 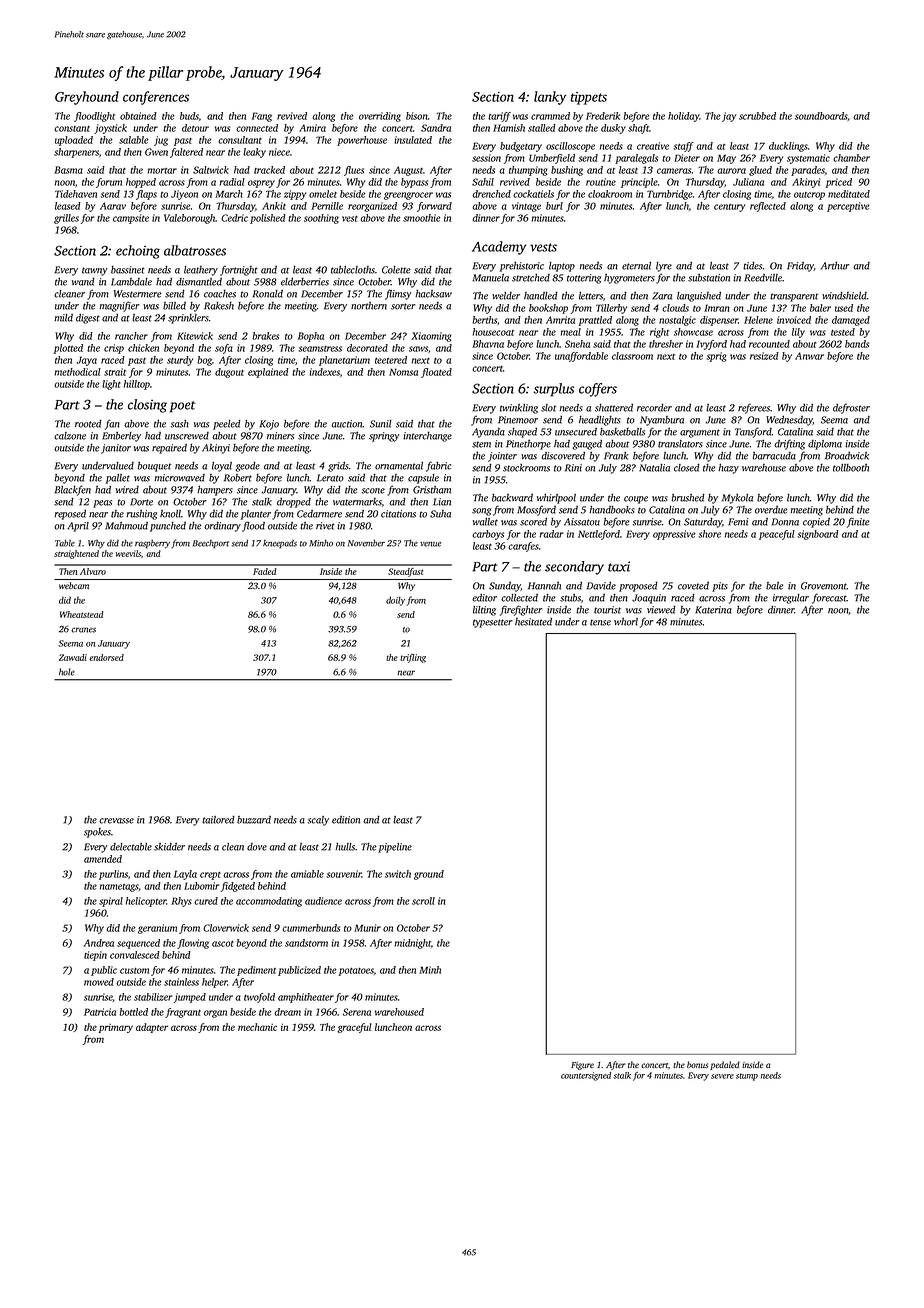 I want to click on Suha, so click(x=440, y=514).
